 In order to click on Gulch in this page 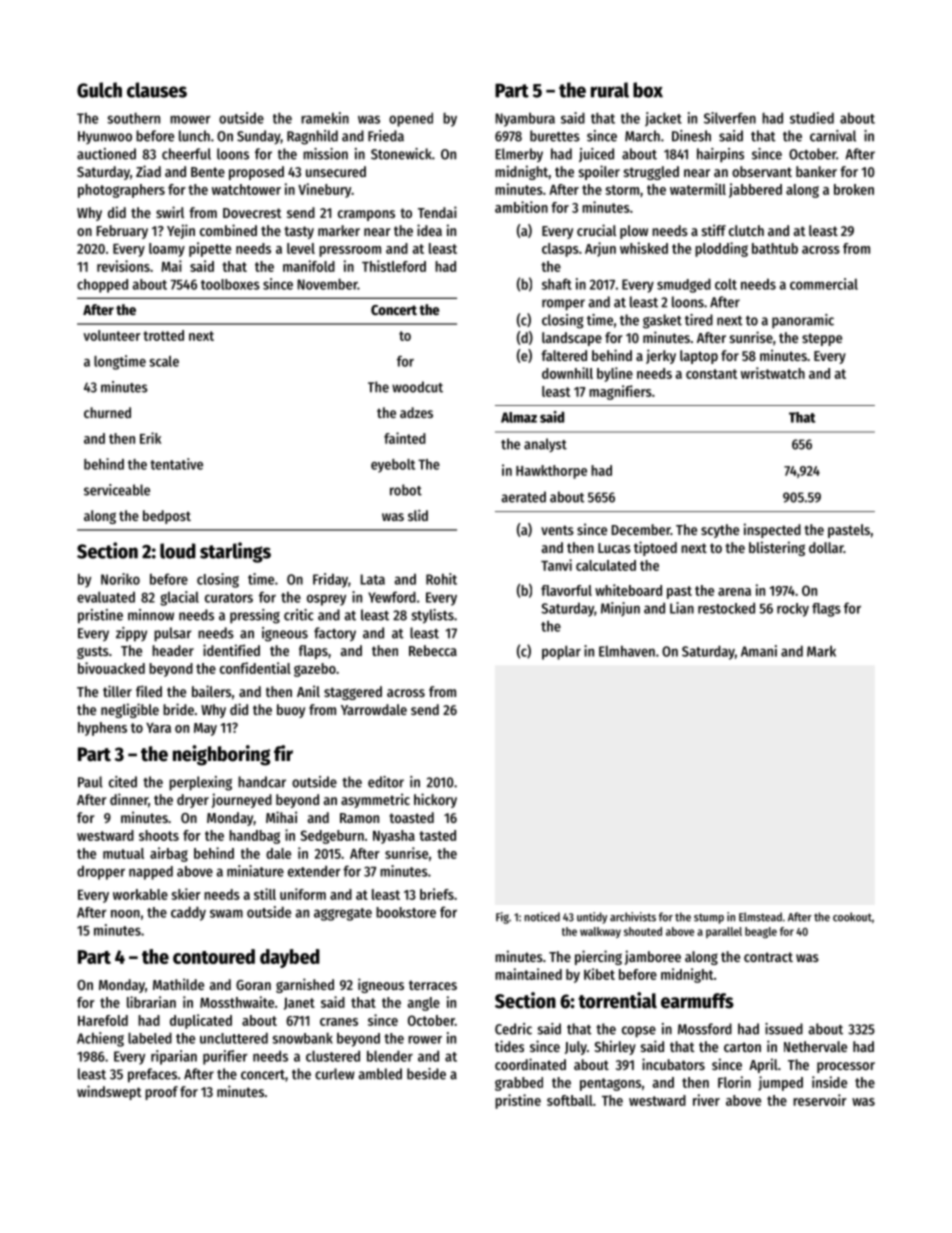, I will do `click(99, 90)`.
